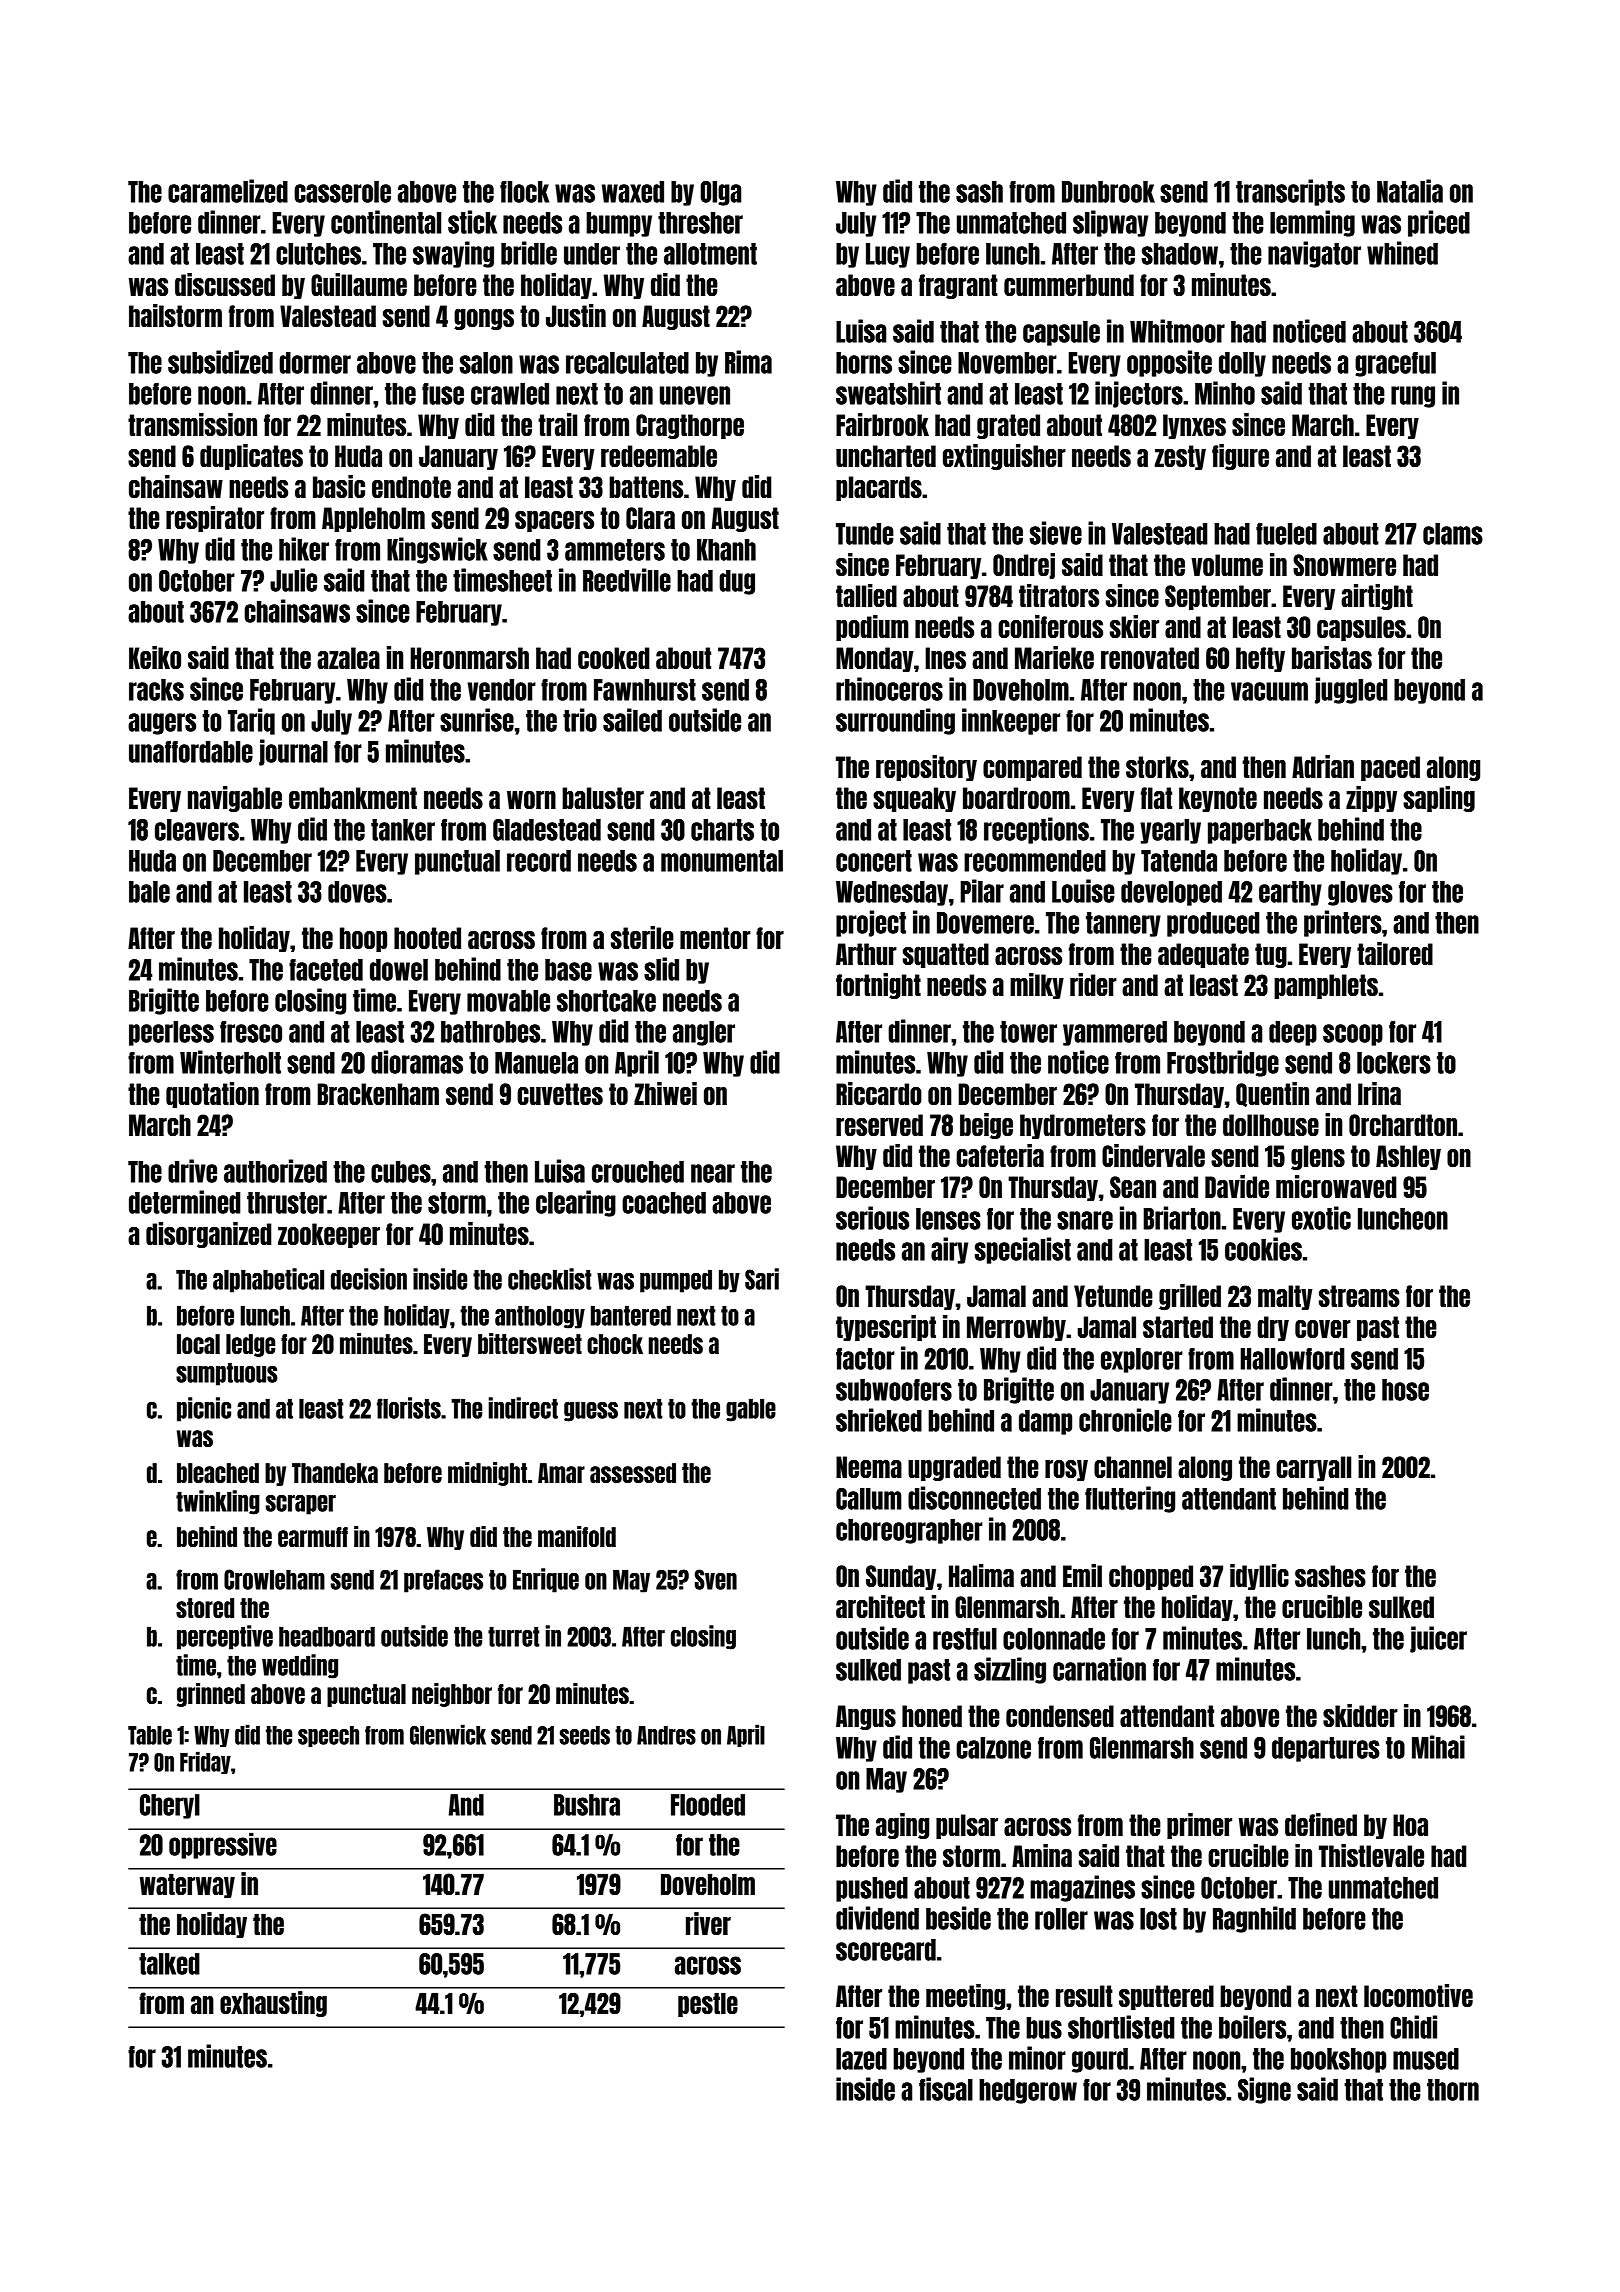 Image resolution: width=1620 pixels, height=2292 pixels. I want to click on fueled, so click(1286, 534).
